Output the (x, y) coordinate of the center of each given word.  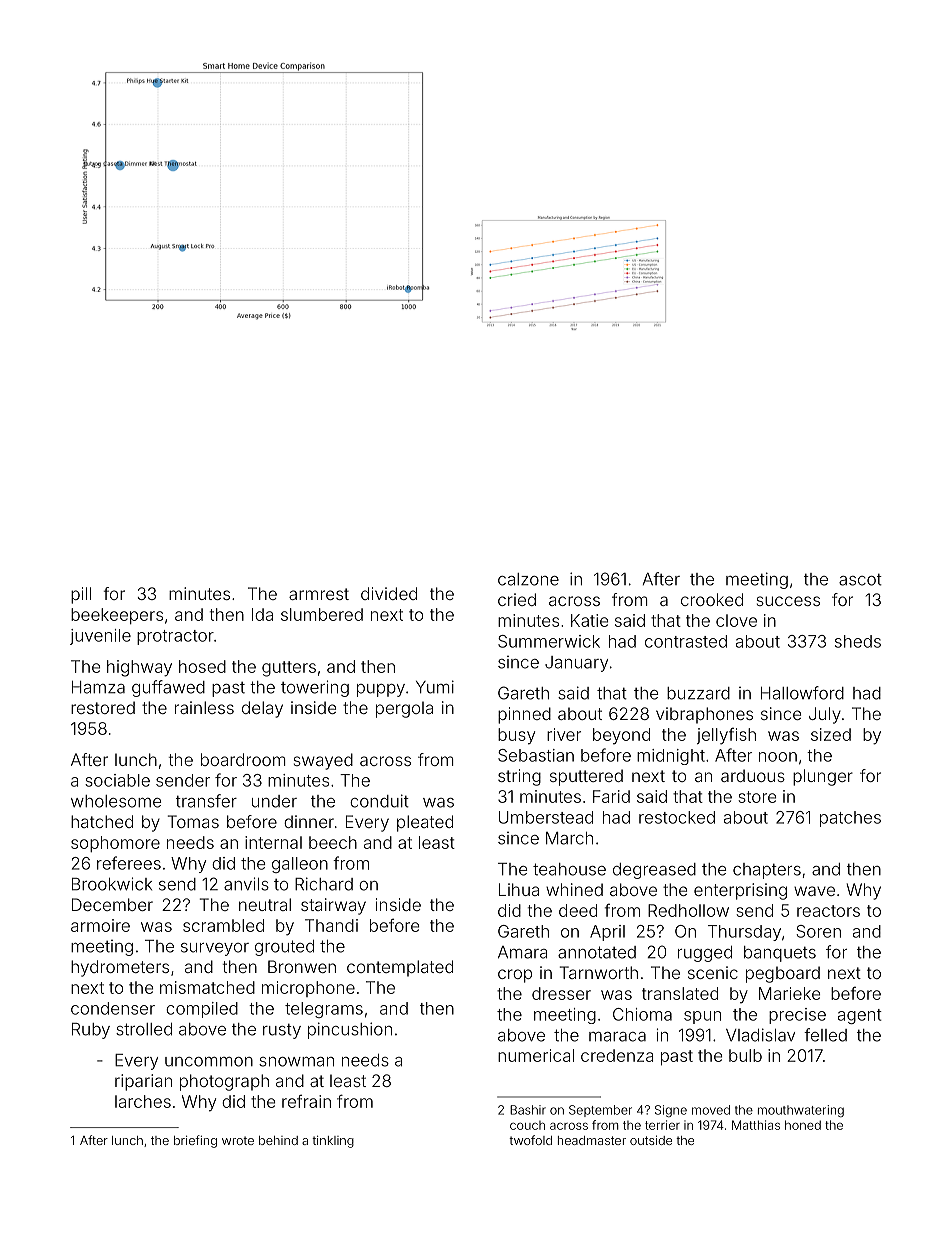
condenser (113, 1008)
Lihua (519, 889)
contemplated (400, 968)
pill (81, 595)
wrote (238, 1140)
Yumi (435, 687)
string (519, 777)
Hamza (98, 687)
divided (389, 593)
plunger (823, 777)
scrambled (223, 925)
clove (736, 620)
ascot (860, 580)
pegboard (783, 974)
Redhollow (688, 910)
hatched (102, 821)
